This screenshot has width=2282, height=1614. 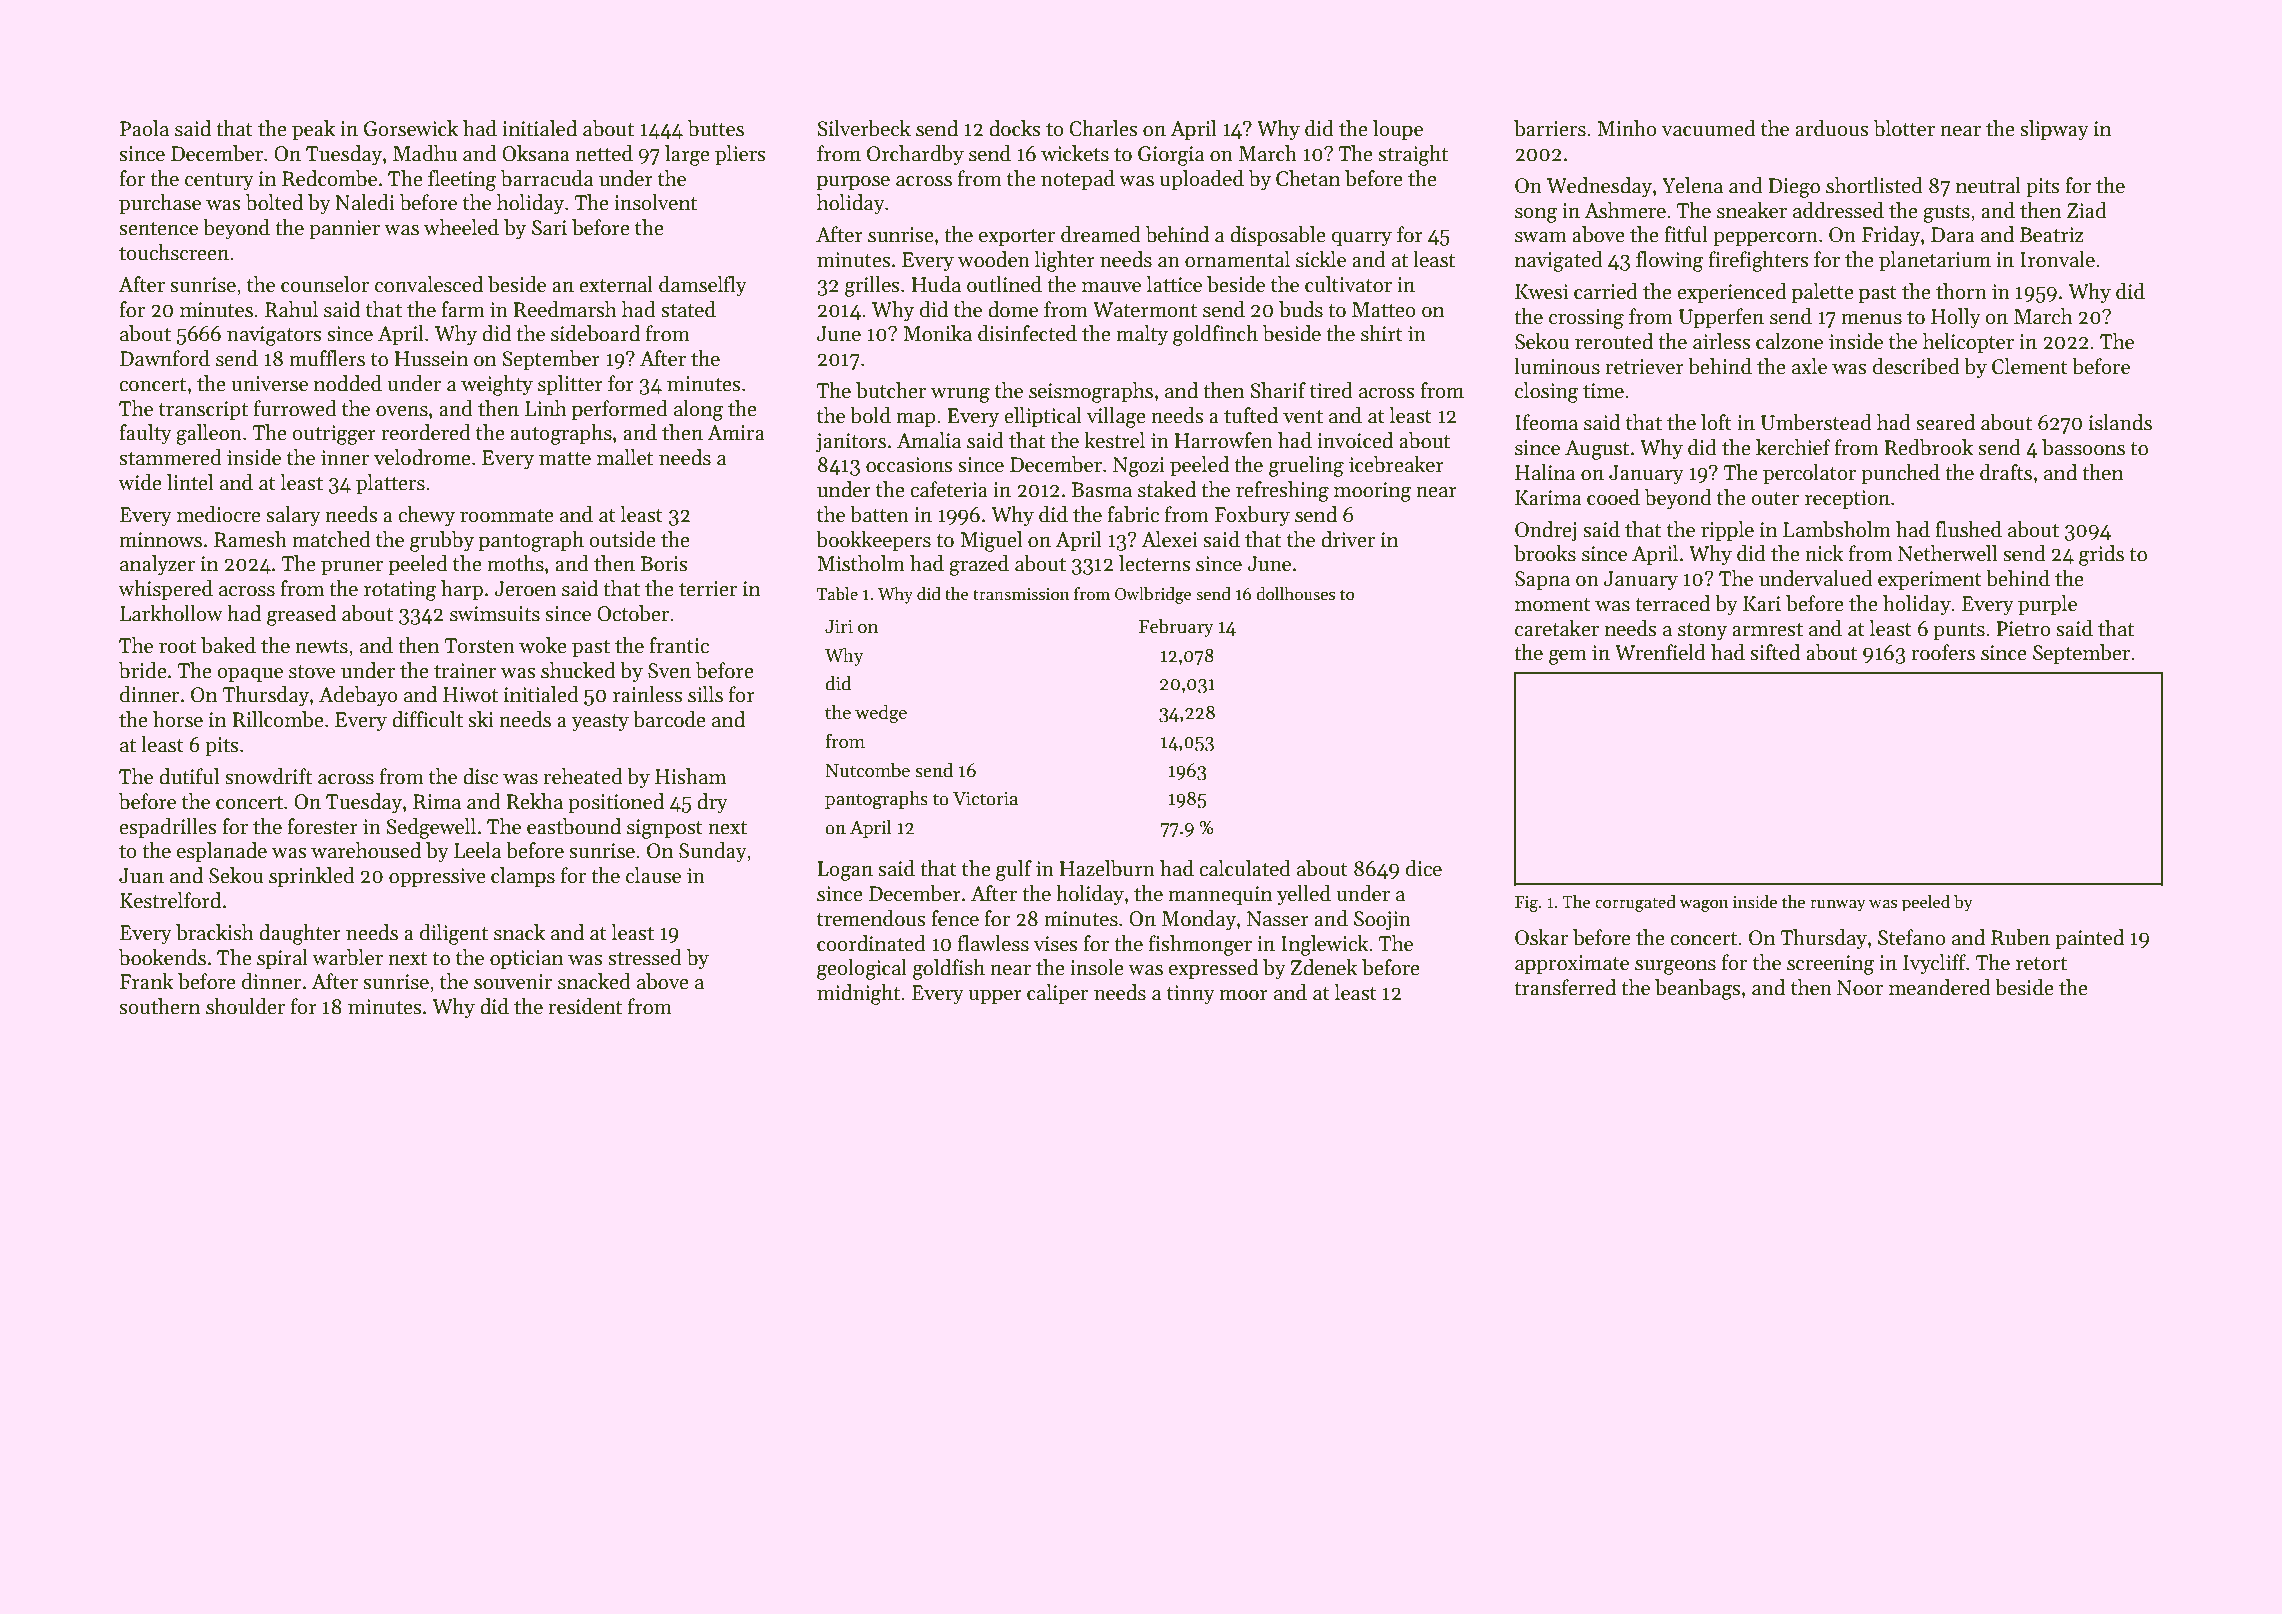 What do you see at coordinates (1789, 341) in the screenshot?
I see `calzone` at bounding box center [1789, 341].
